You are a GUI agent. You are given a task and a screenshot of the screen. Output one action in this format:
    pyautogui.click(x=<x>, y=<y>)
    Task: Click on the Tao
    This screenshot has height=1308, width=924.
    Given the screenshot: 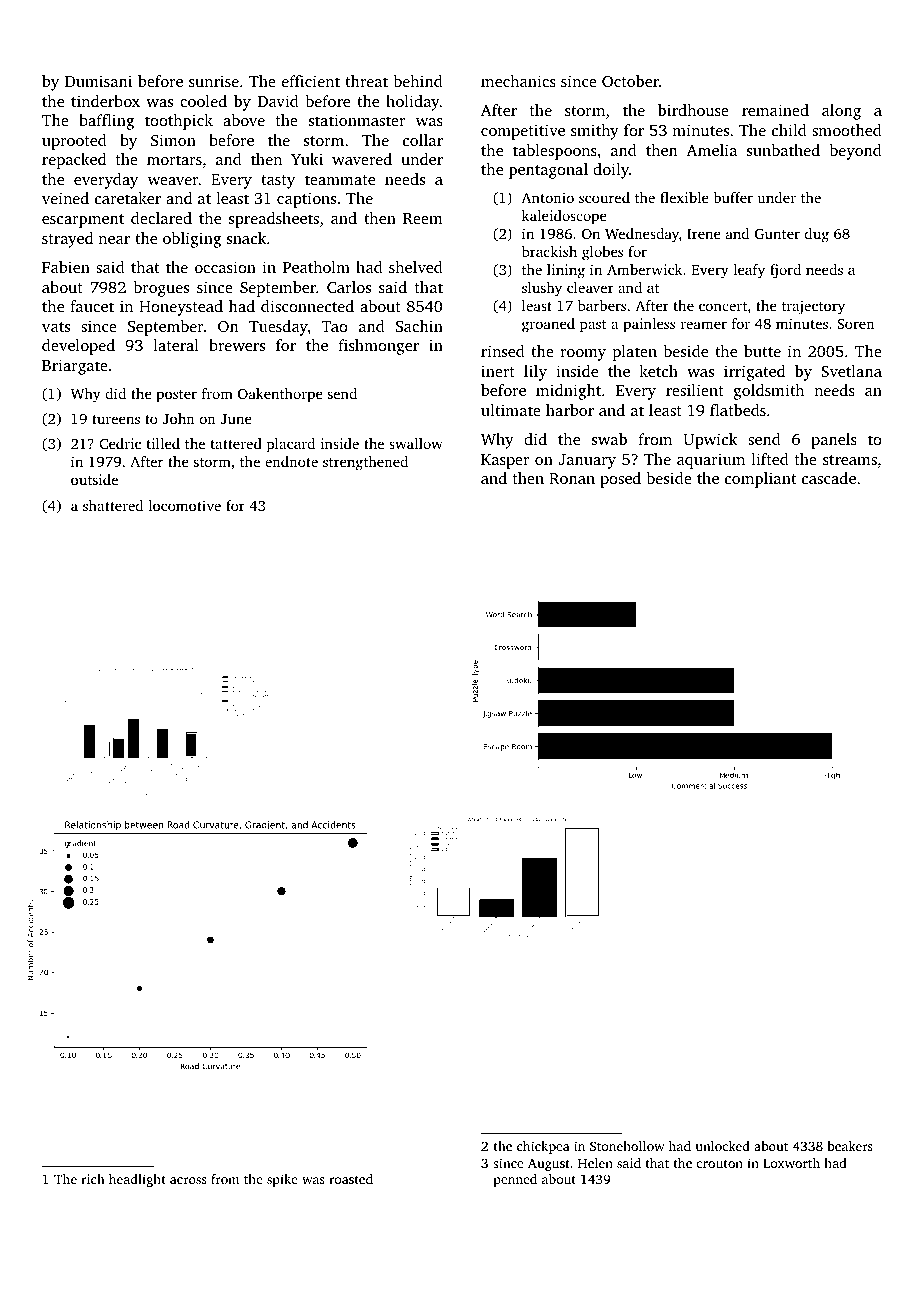 What is the action you would take?
    pyautogui.click(x=335, y=326)
